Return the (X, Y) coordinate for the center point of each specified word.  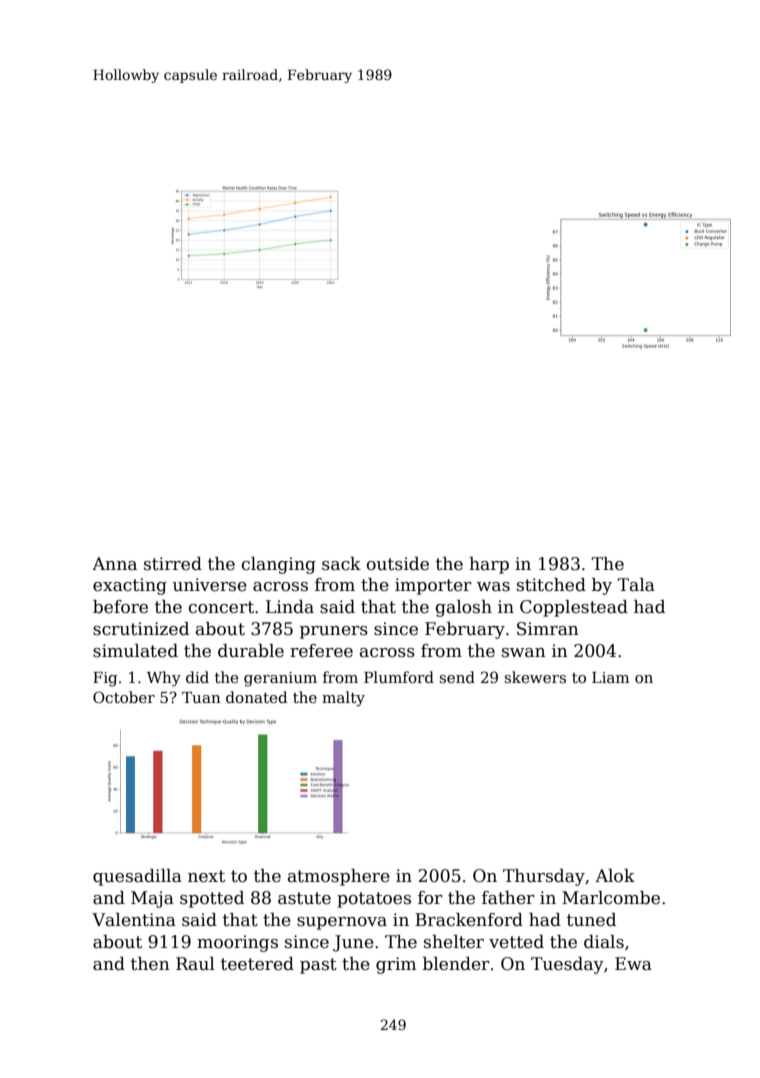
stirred (173, 564)
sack (341, 564)
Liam (610, 677)
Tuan (201, 697)
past (318, 966)
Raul (195, 963)
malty (343, 699)
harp (489, 565)
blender (456, 964)
